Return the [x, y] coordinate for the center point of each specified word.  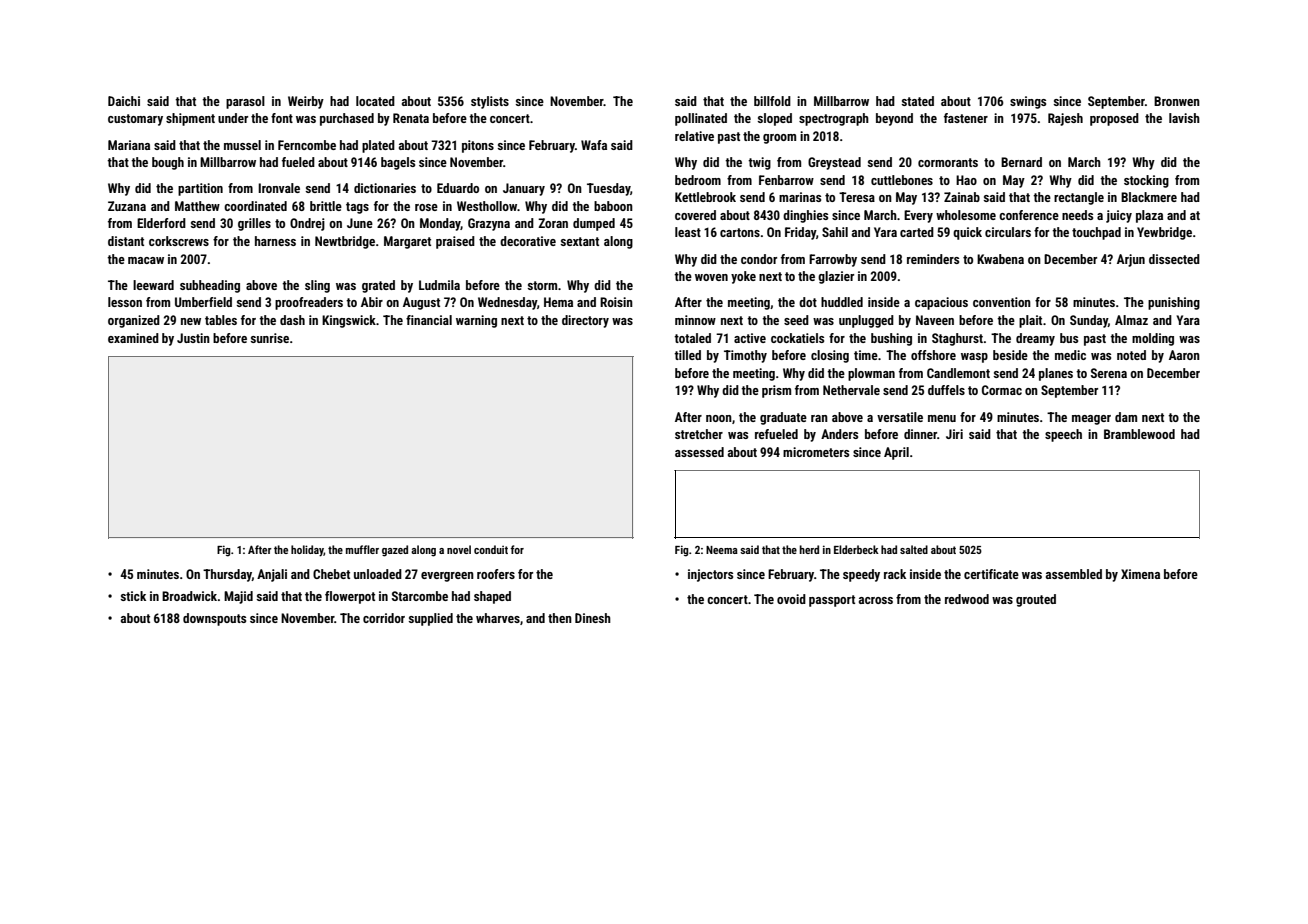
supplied [431, 619]
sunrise [270, 338]
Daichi [124, 101]
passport [832, 601]
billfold [772, 101]
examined [133, 338]
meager [1091, 420]
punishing [1174, 303]
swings [1028, 102]
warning [476, 321]
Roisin [616, 302]
